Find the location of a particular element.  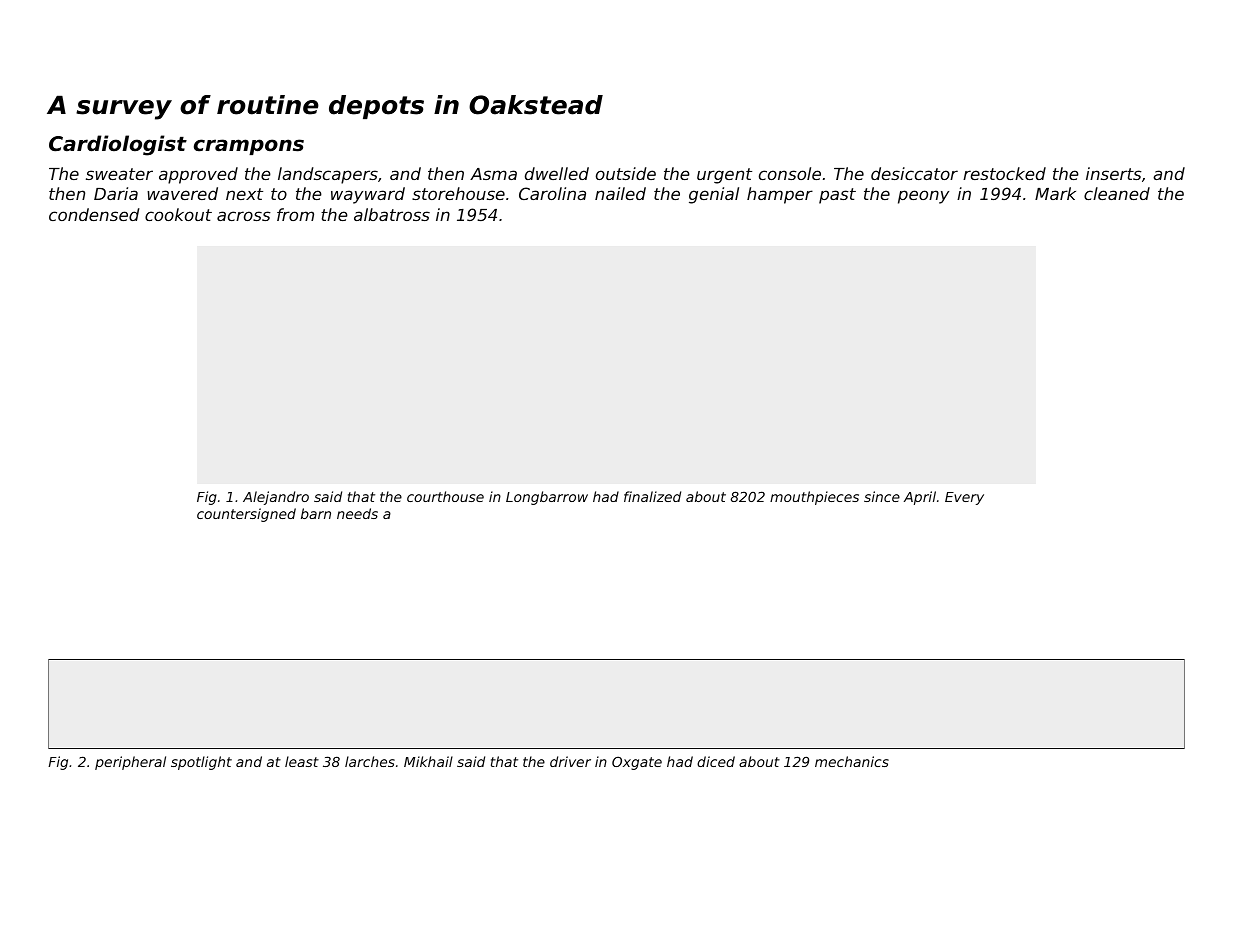

restocked is located at coordinates (1004, 173).
